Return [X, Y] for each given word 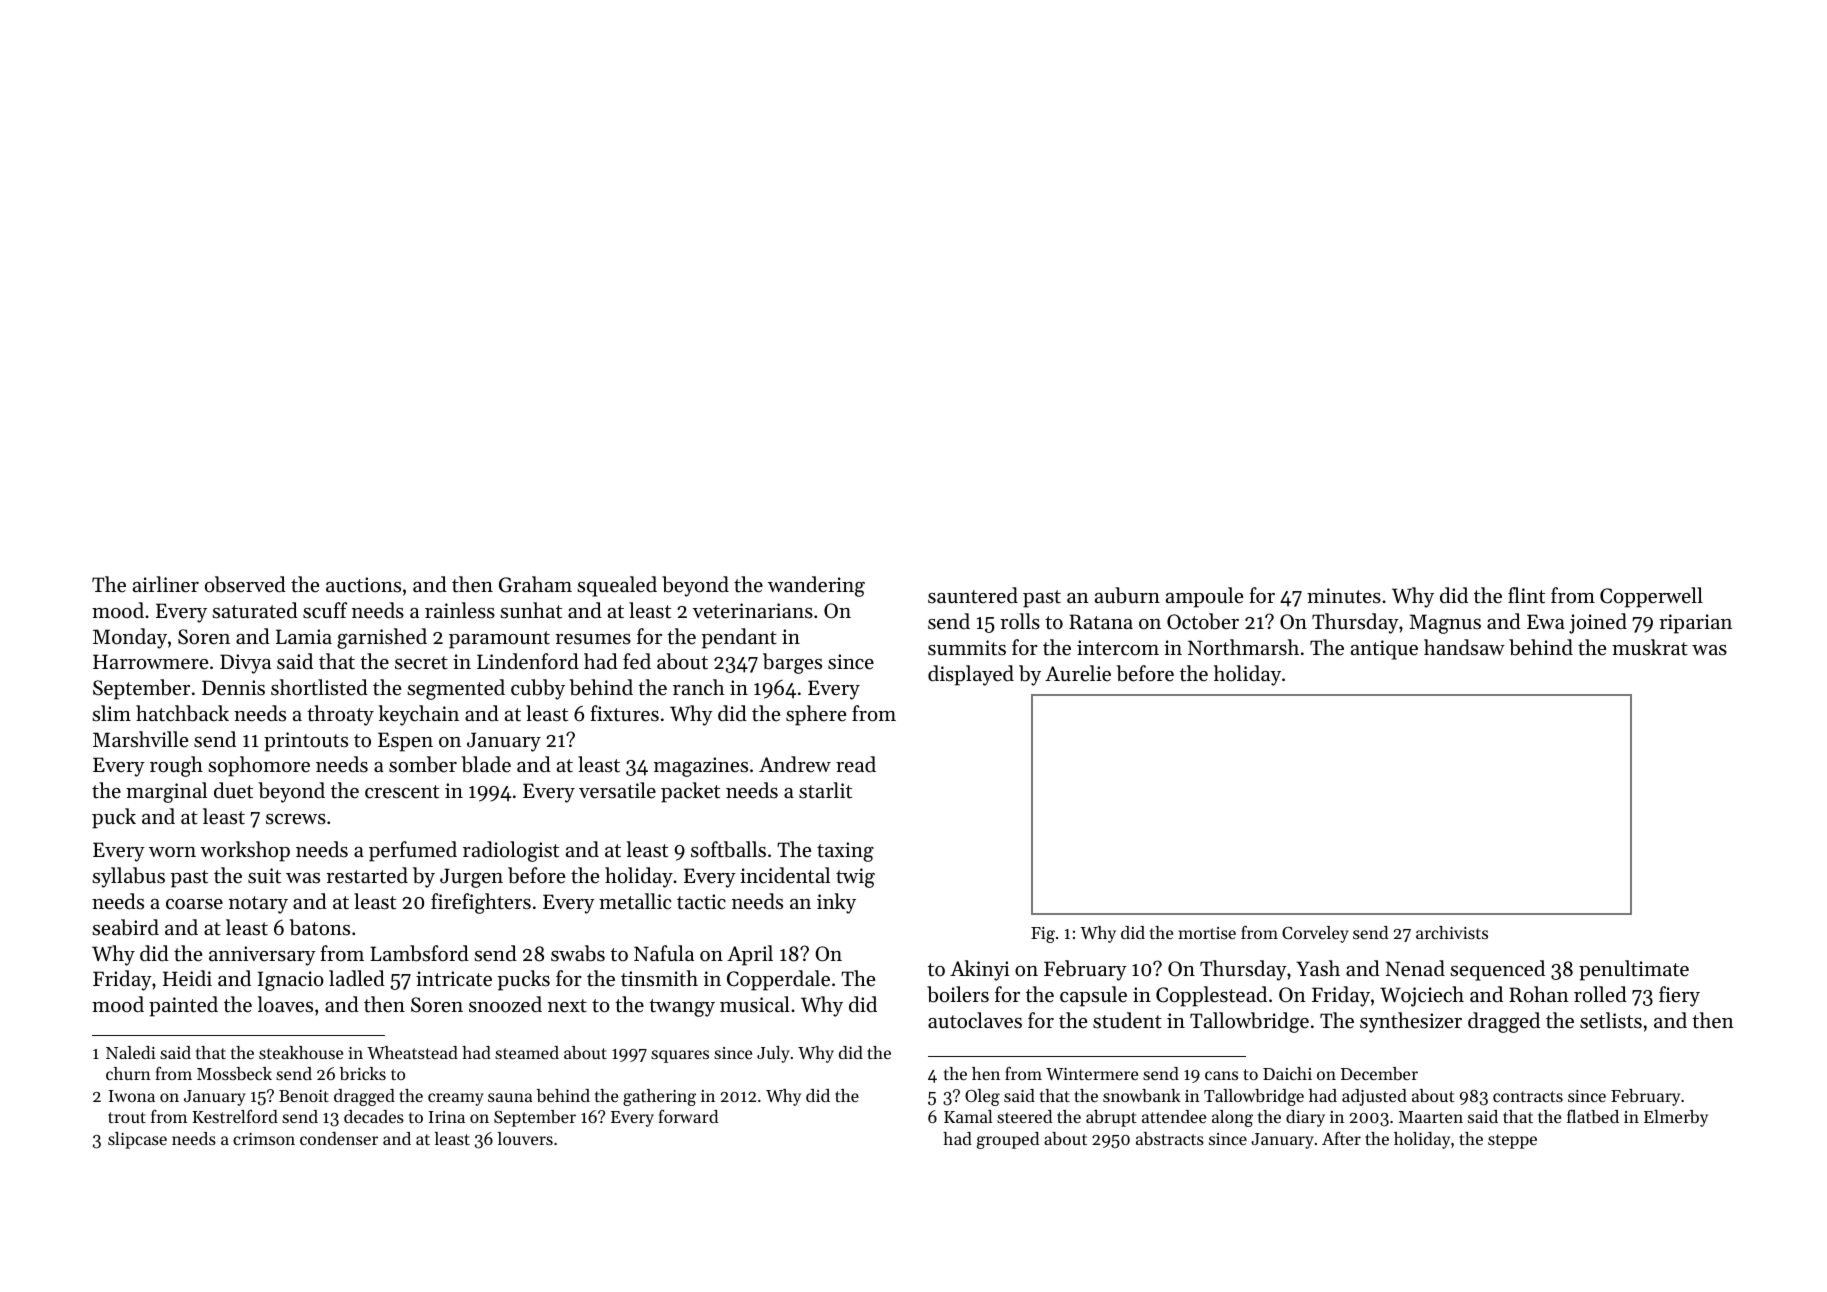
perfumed [413, 851]
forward [688, 1116]
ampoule [1204, 597]
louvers [525, 1138]
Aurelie [1078, 673]
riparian [1695, 624]
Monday [130, 638]
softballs [728, 849]
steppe [1512, 1141]
